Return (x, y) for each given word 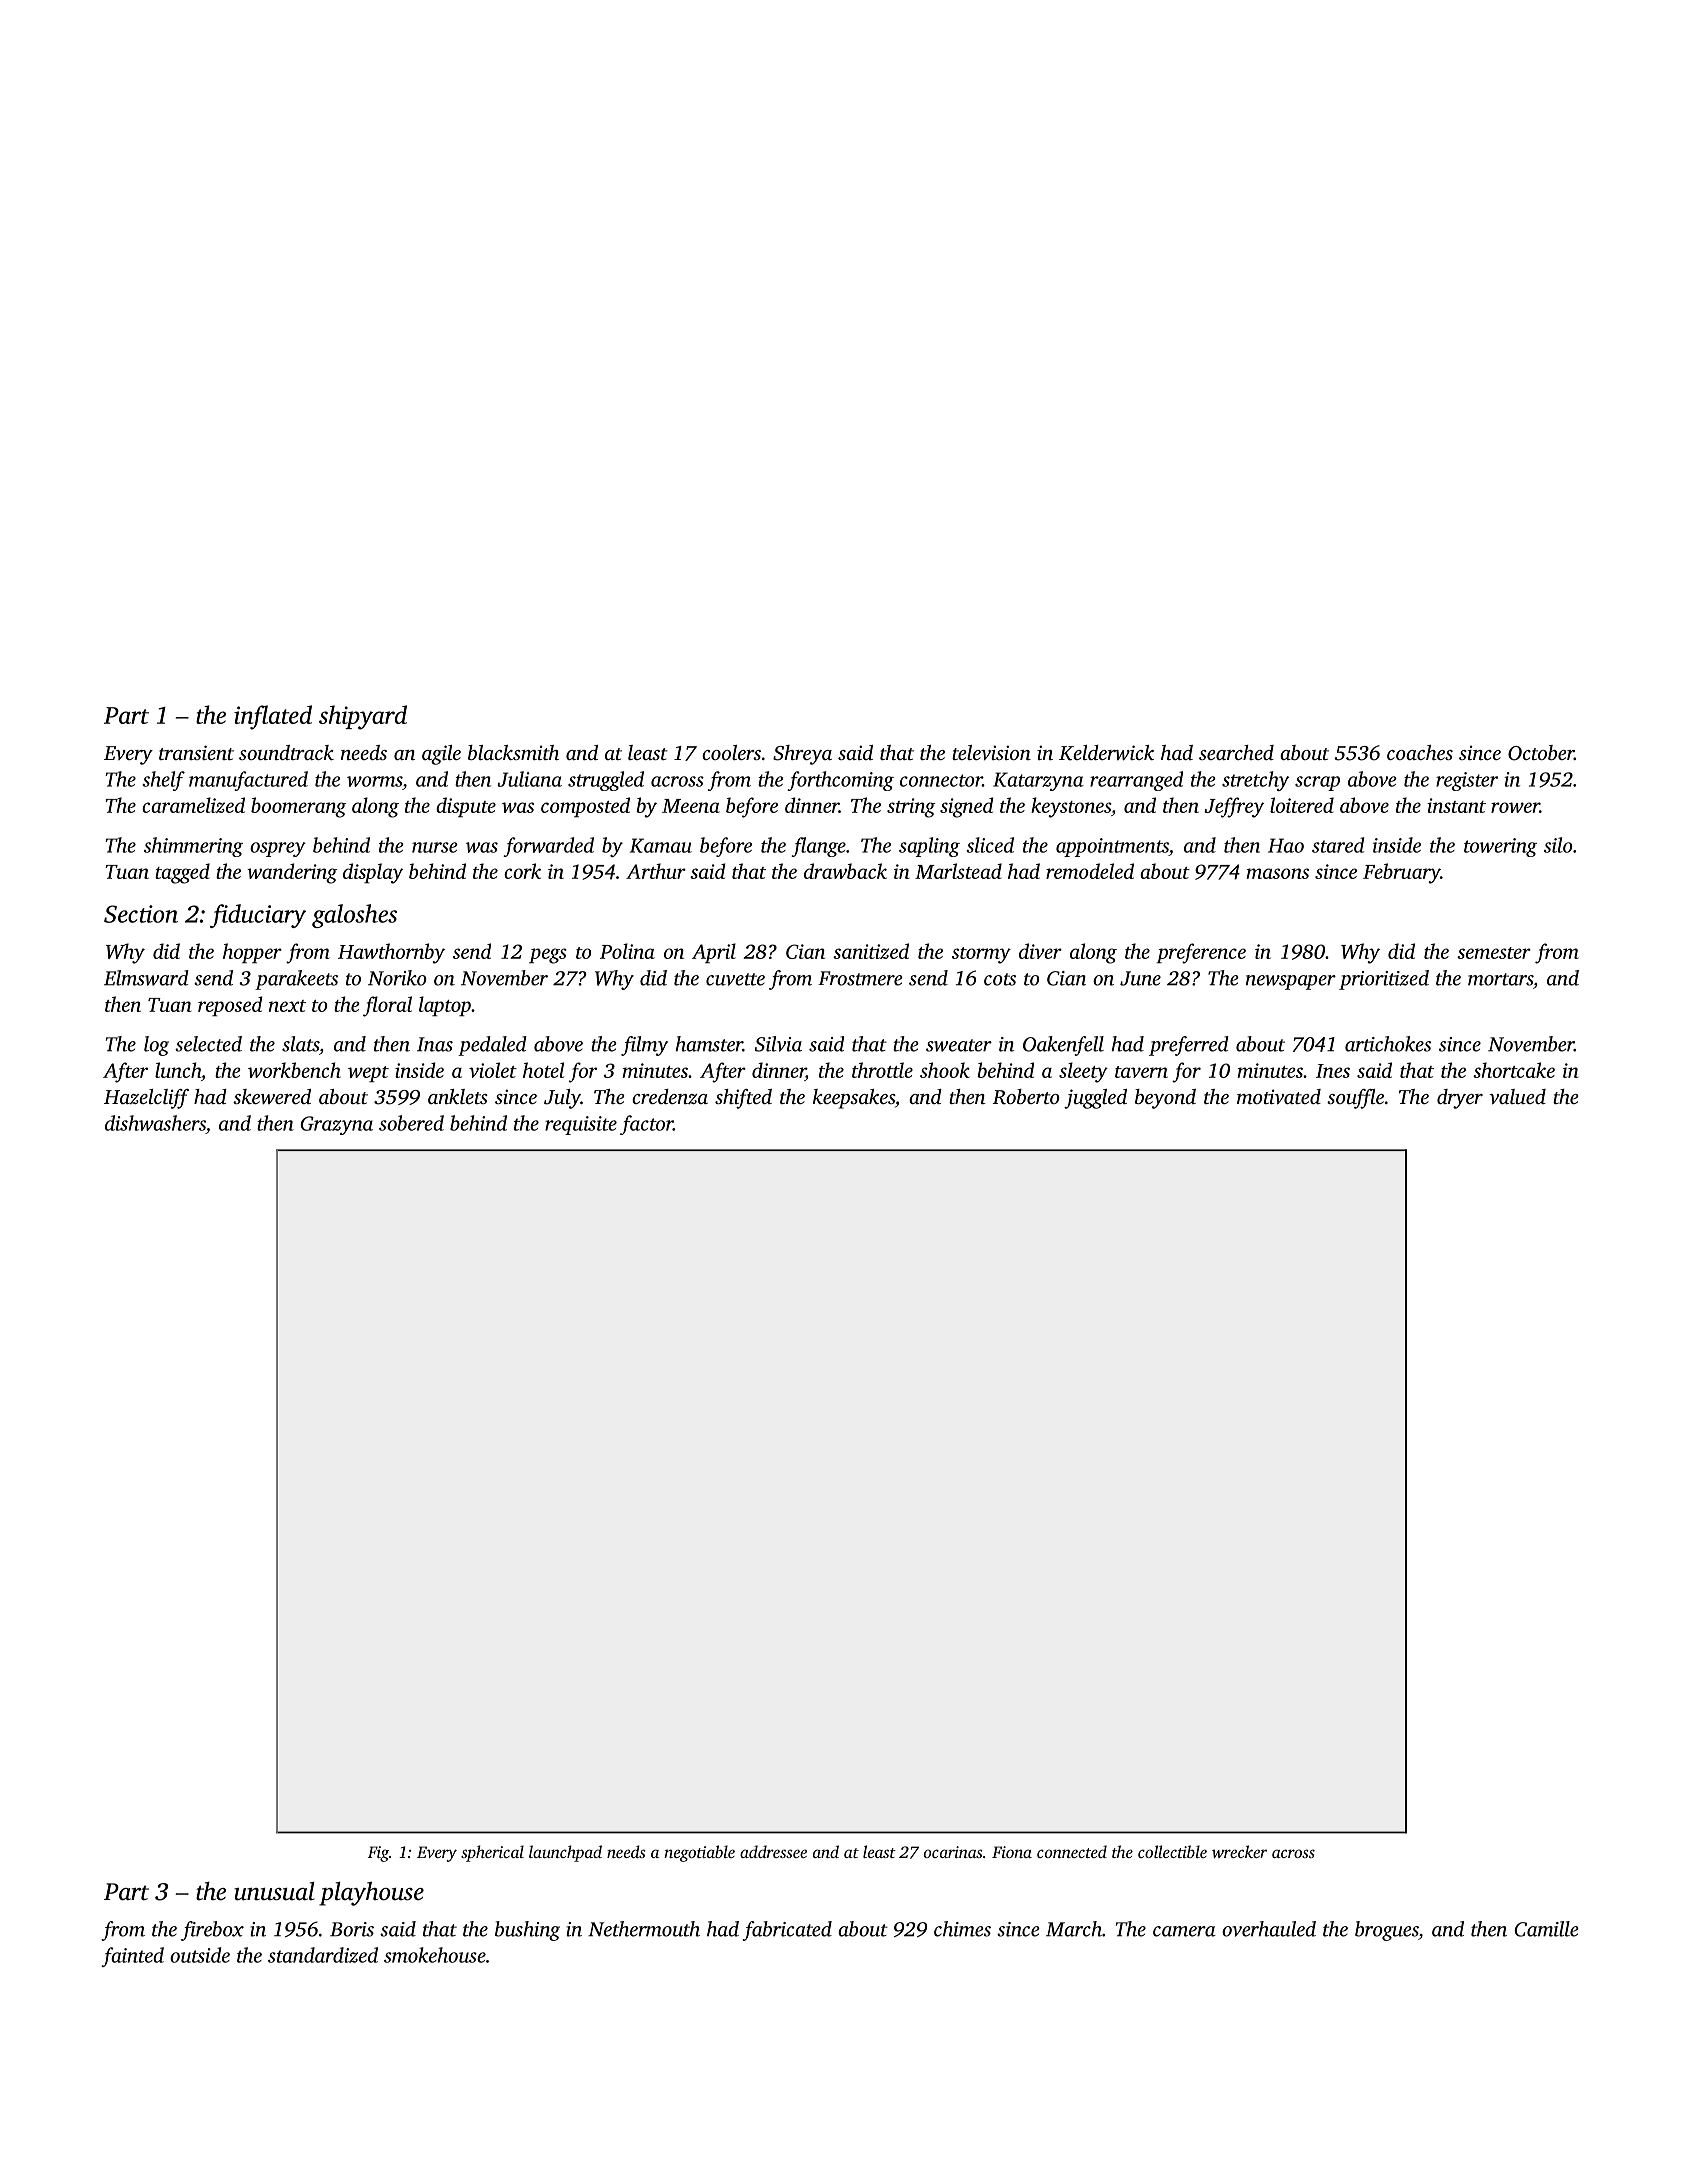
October (1541, 753)
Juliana (529, 779)
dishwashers (155, 1123)
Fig (378, 1854)
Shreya (802, 755)
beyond (1165, 1099)
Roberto (1026, 1097)
